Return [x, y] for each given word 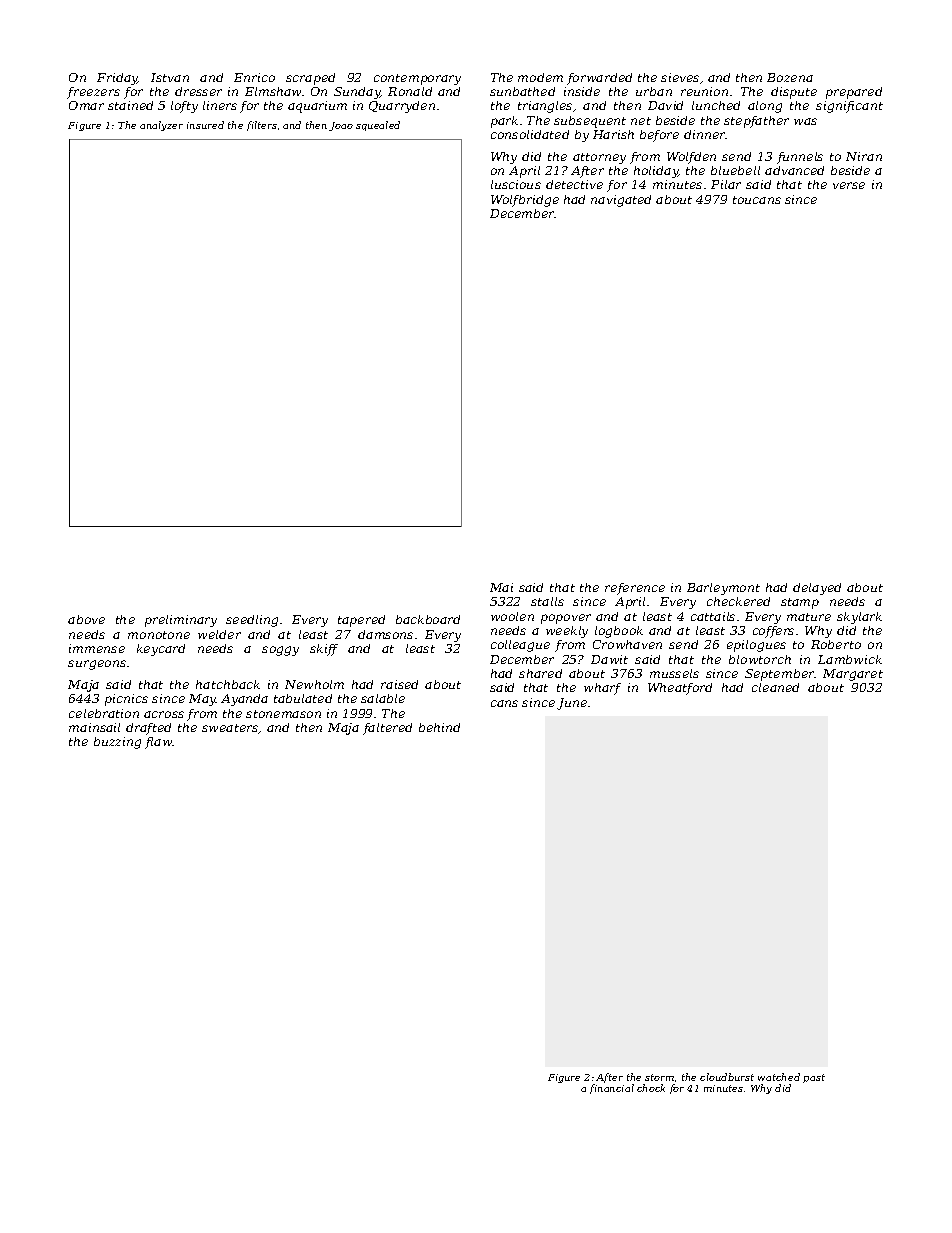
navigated [621, 201]
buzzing [117, 743]
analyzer [161, 126]
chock [651, 1088]
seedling [252, 621]
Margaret [853, 675]
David [665, 105]
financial [612, 1089]
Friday [117, 79]
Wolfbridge [525, 201]
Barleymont [723, 589]
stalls [547, 601]
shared [540, 673]
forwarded [599, 79]
